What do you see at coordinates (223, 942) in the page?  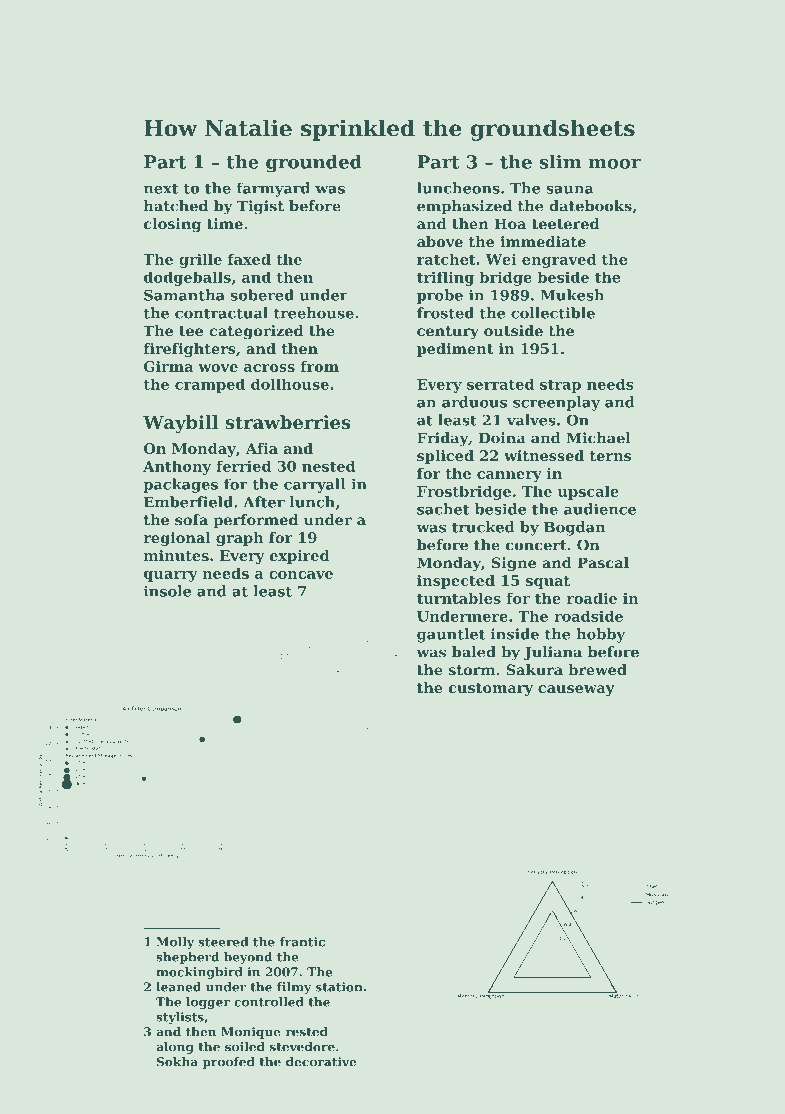 I see `steered` at bounding box center [223, 942].
